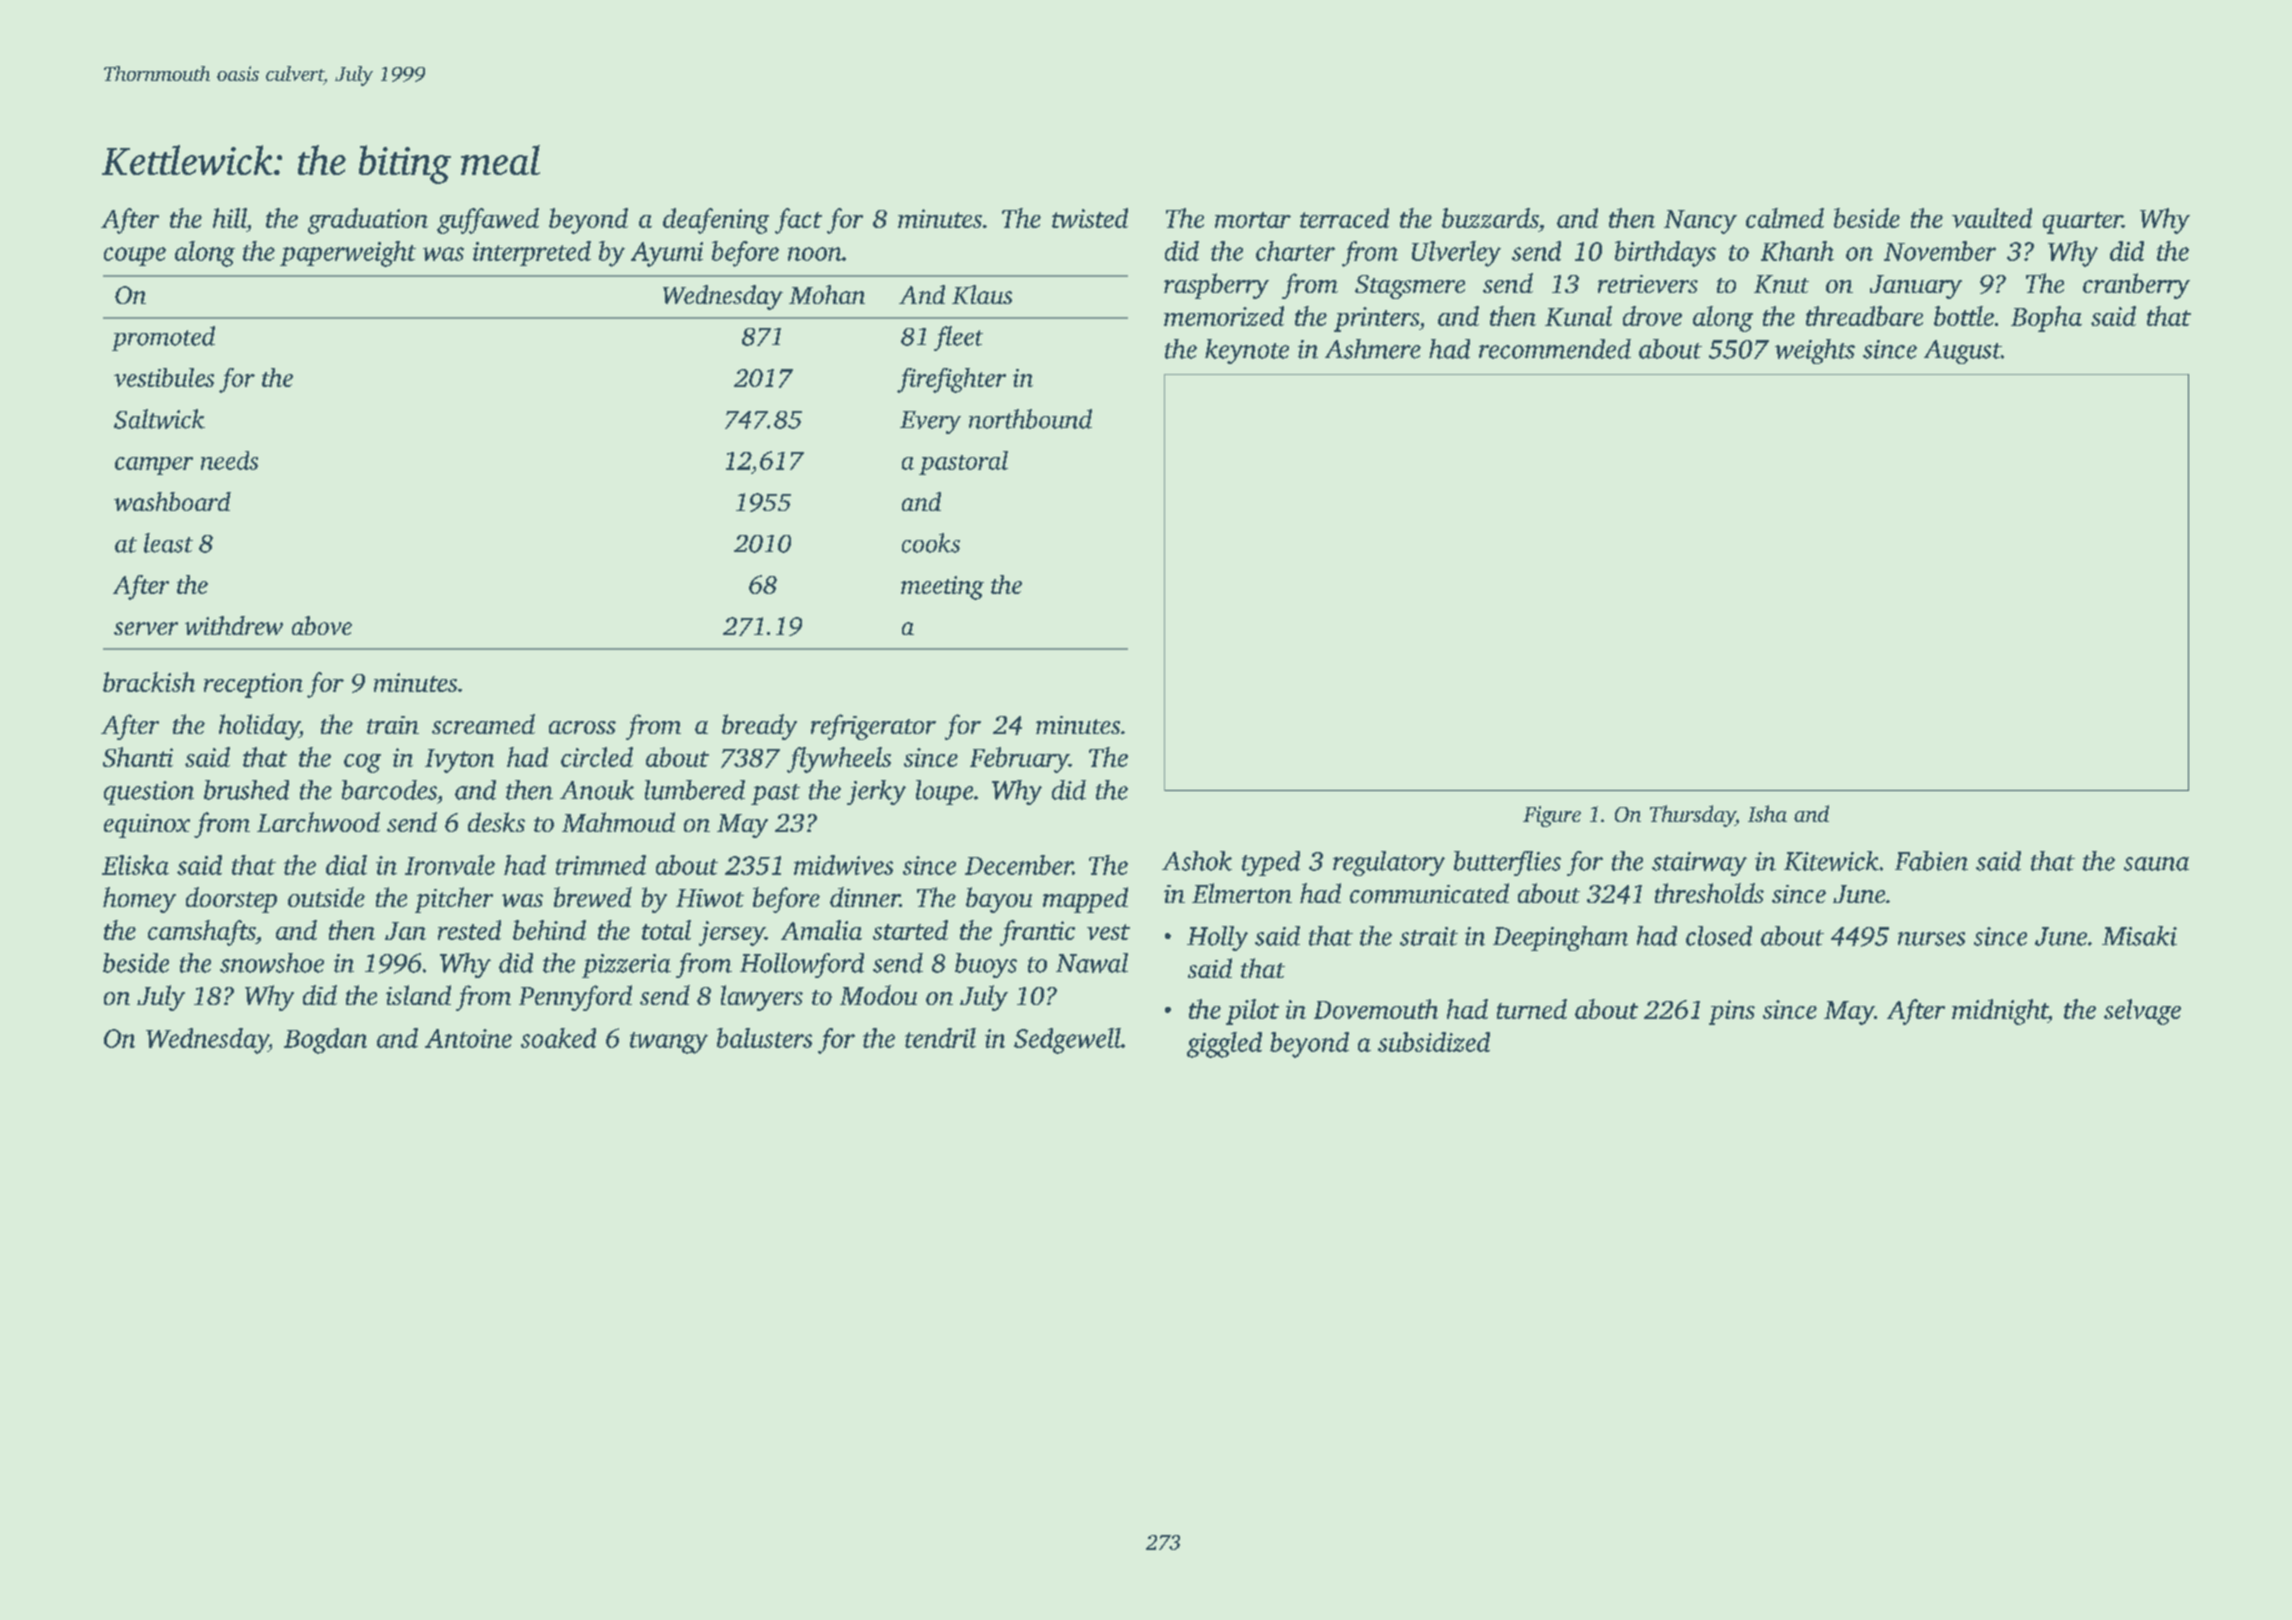  Describe the element at coordinates (325, 1041) in the screenshot. I see `Bogdan` at that location.
